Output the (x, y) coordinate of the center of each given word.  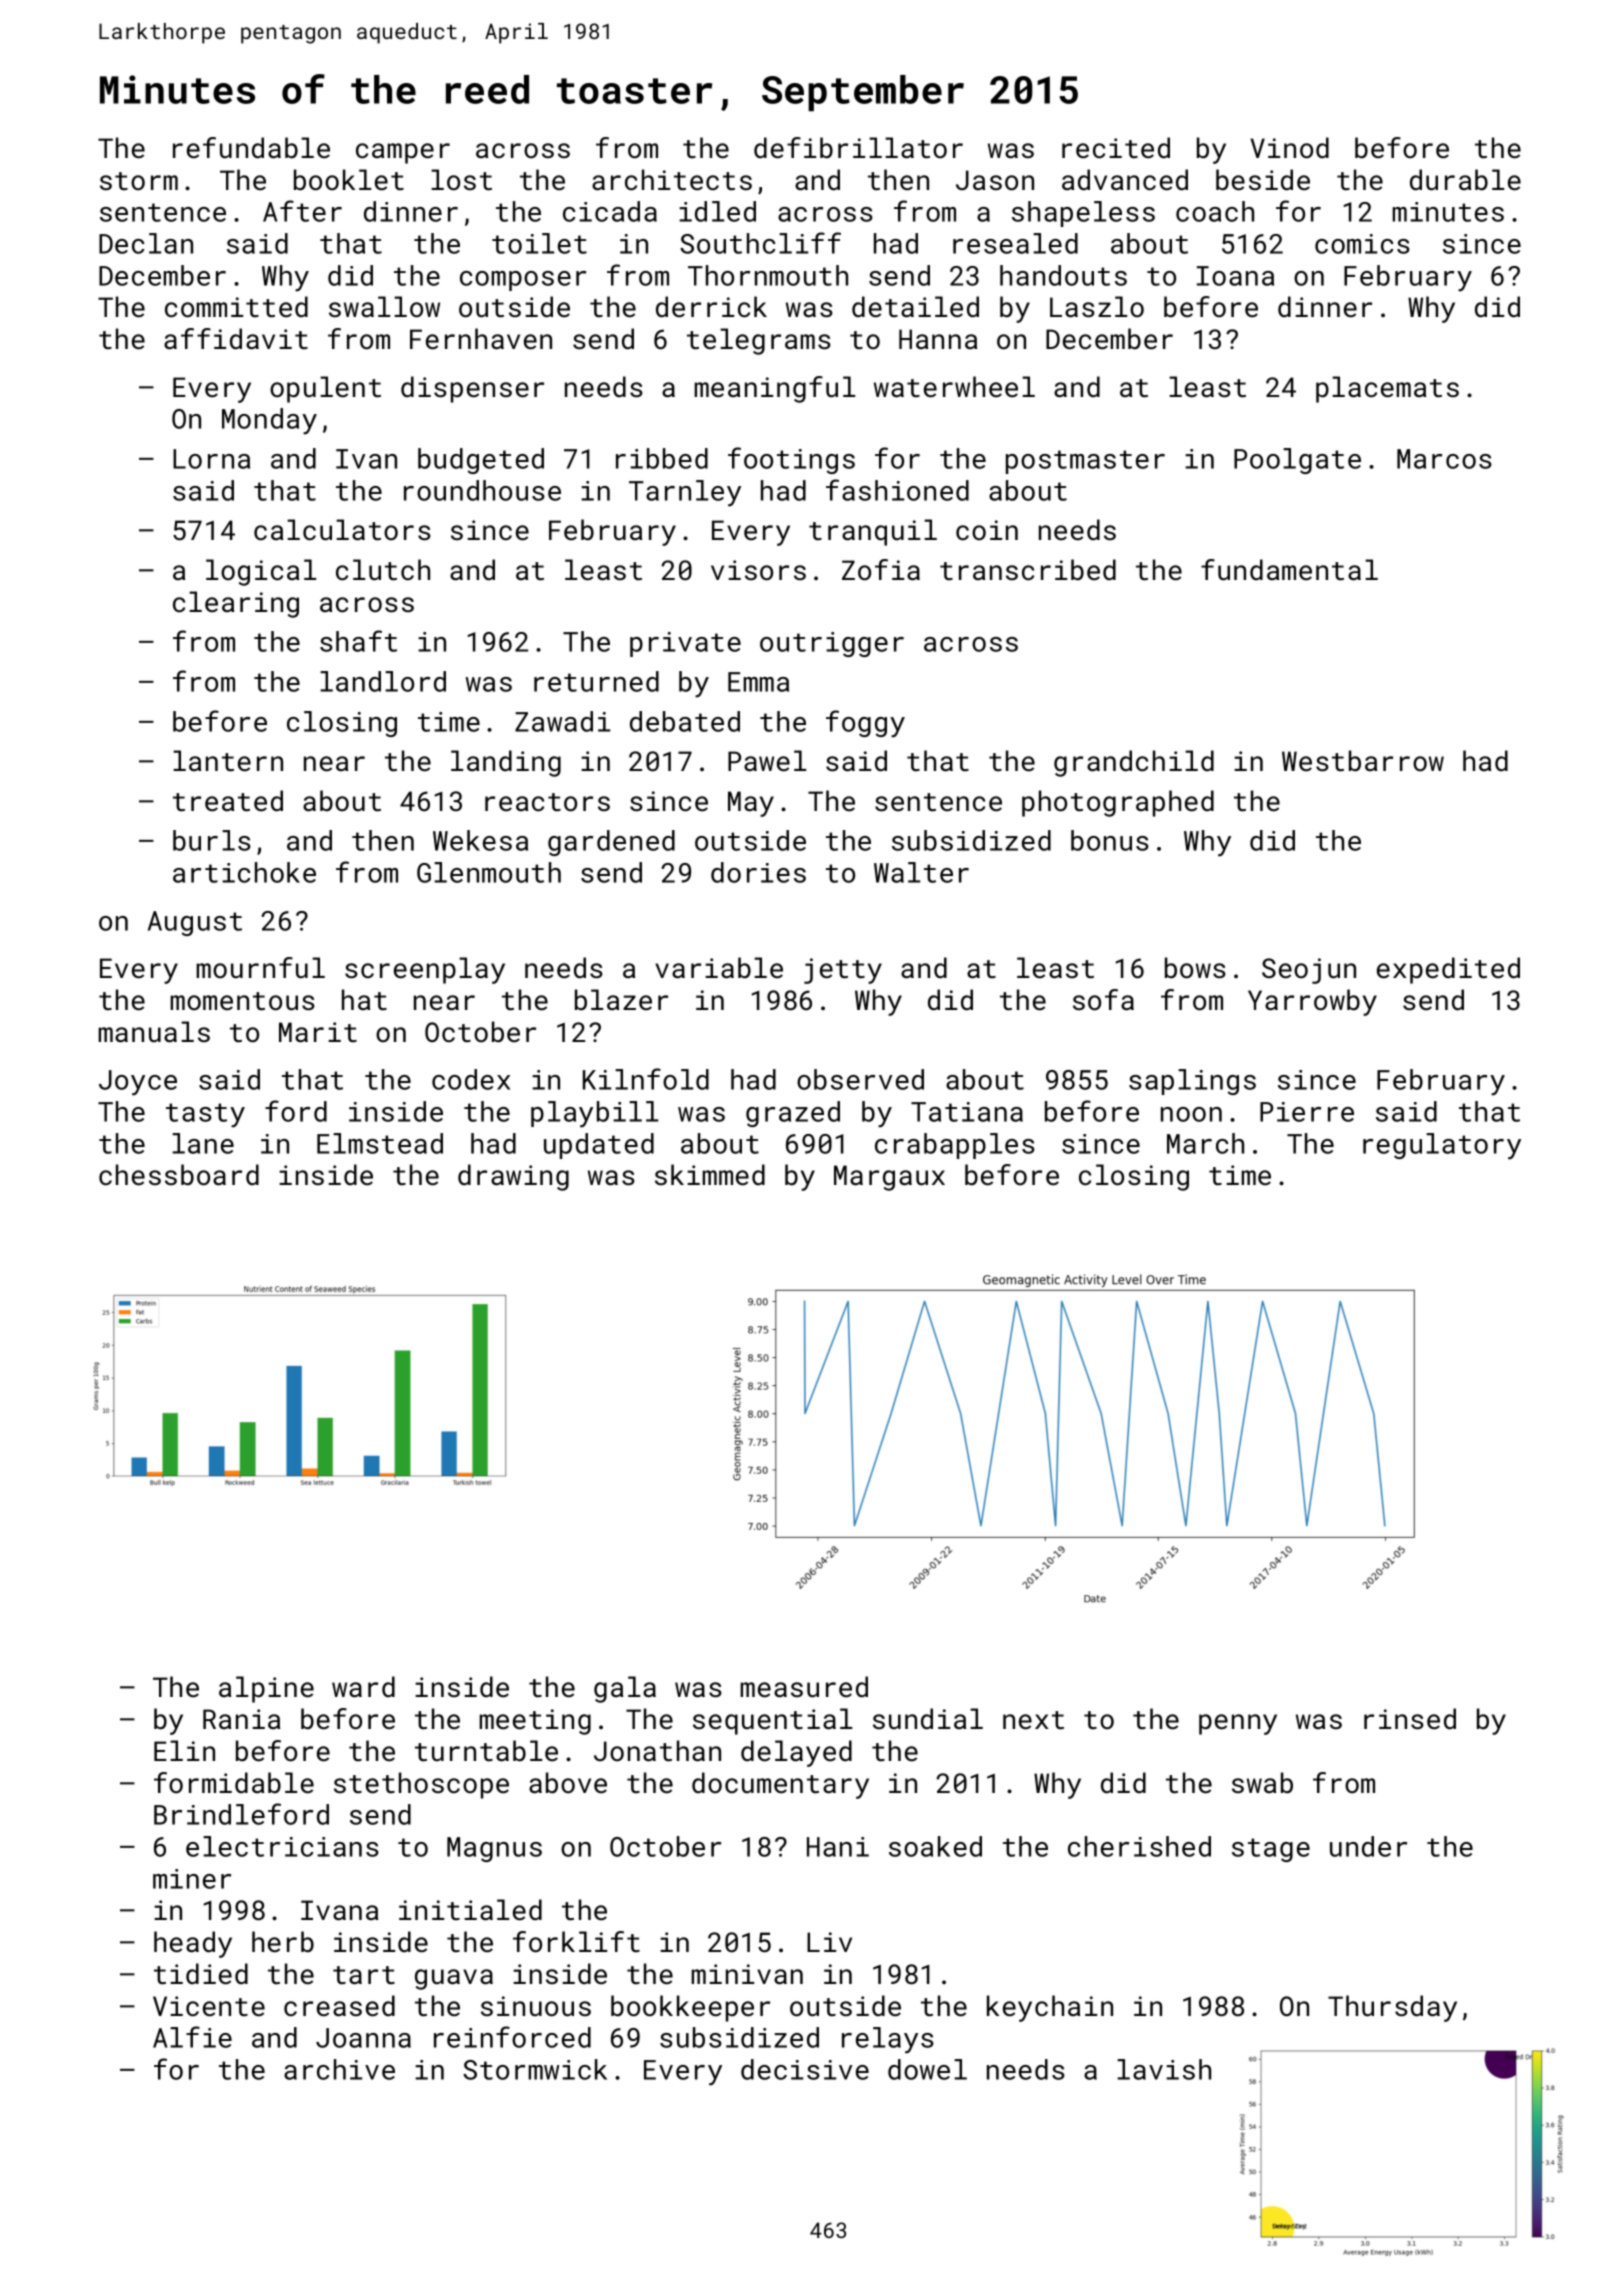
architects (672, 179)
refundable (251, 148)
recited (1116, 147)
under (1368, 1846)
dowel (927, 2069)
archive (339, 2069)
